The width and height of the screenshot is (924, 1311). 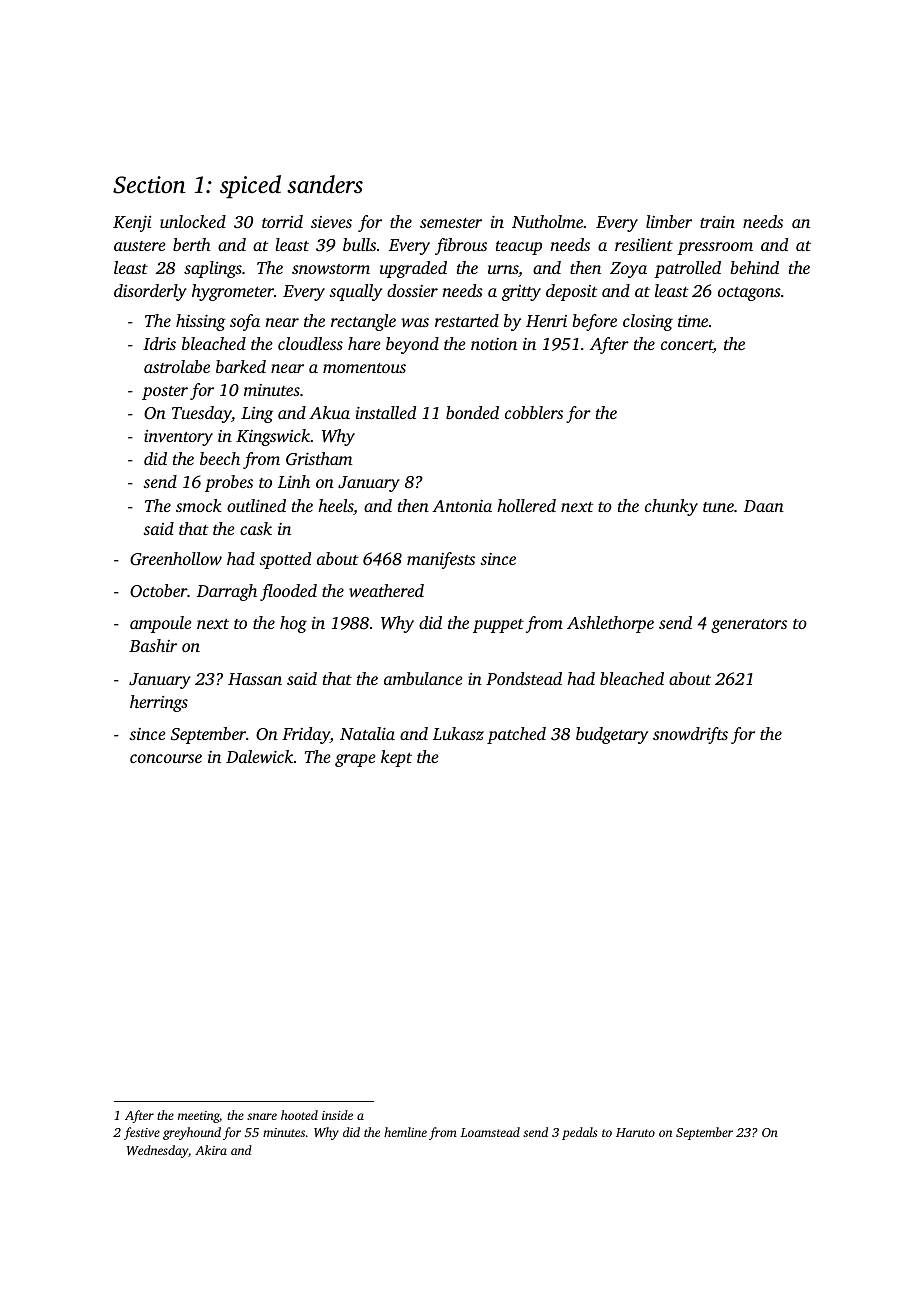 I want to click on Section, so click(x=149, y=185).
